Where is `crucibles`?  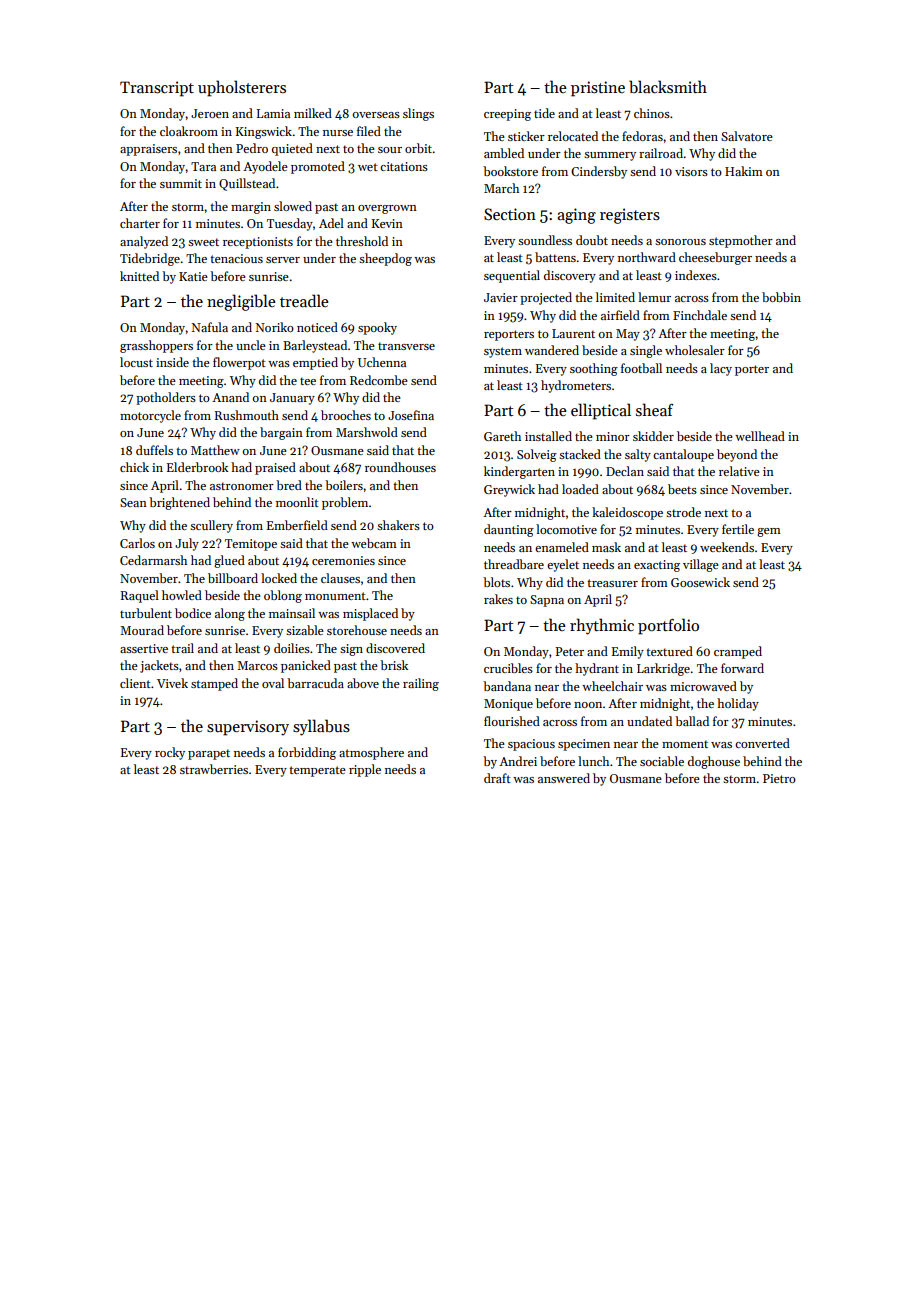
crucibles is located at coordinates (508, 668).
